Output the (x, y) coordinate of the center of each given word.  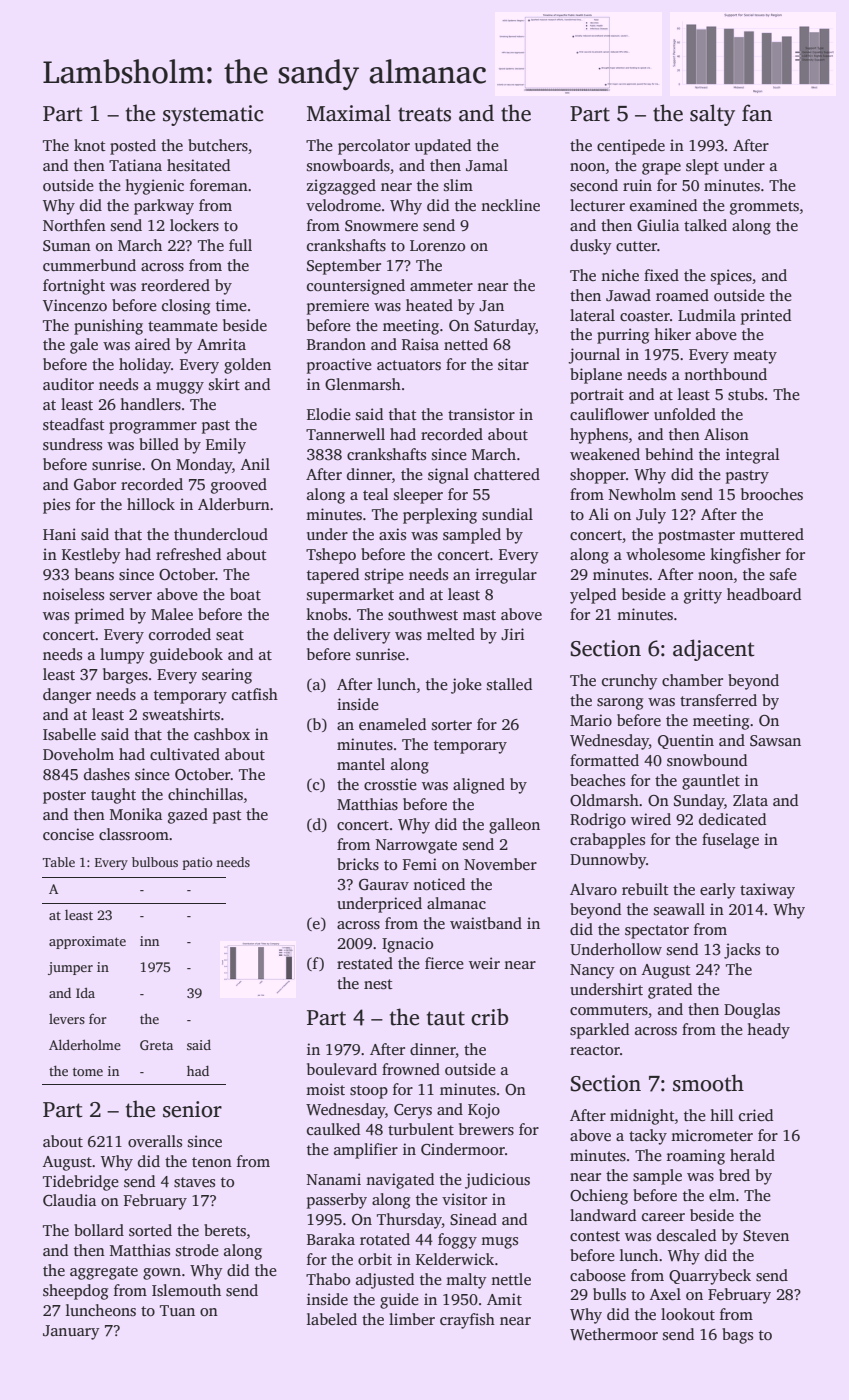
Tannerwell (345, 434)
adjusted (385, 1281)
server (131, 596)
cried (756, 1115)
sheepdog (75, 1292)
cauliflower (609, 414)
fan (757, 113)
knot (90, 145)
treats (424, 114)
